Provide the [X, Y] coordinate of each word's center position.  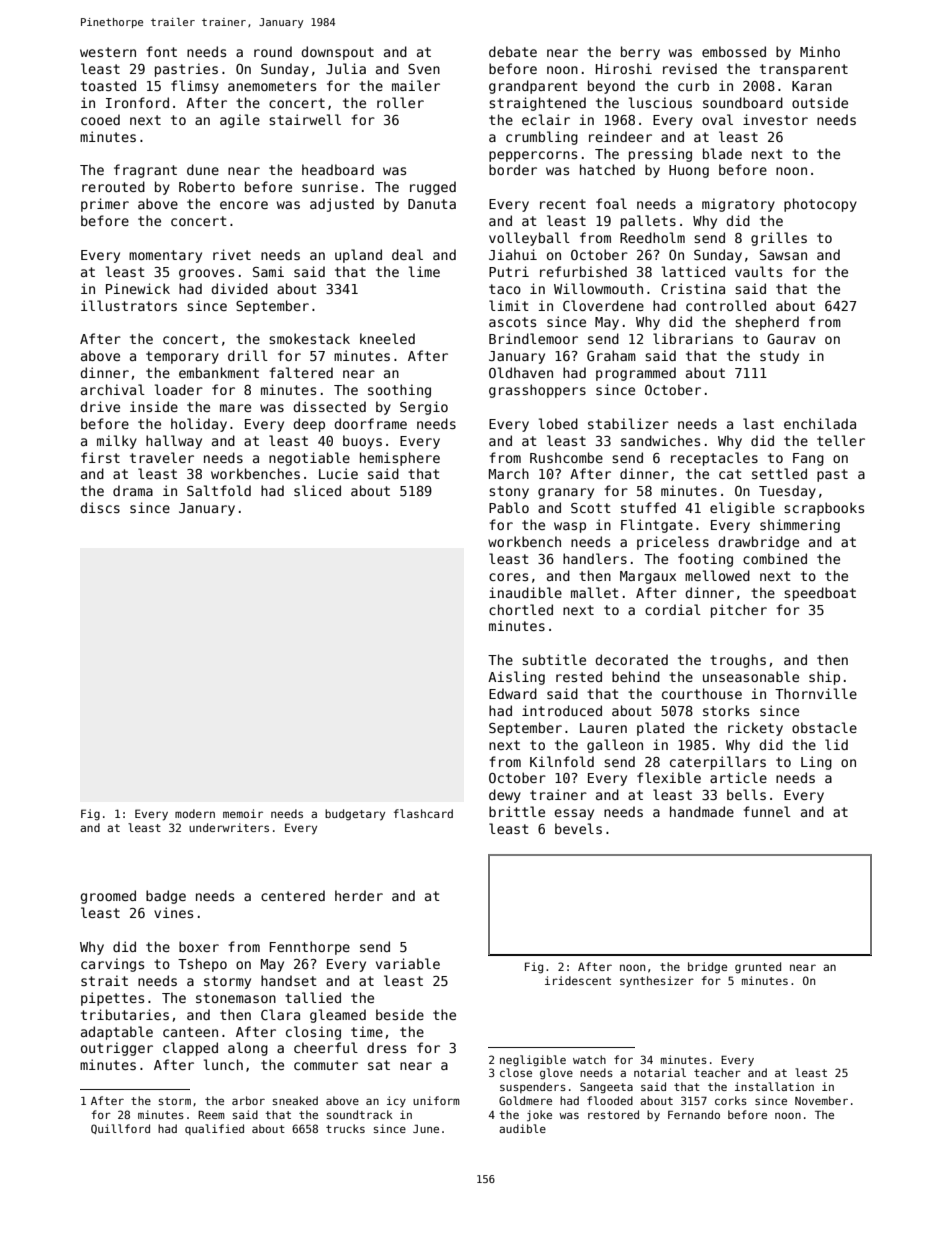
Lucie [338, 473]
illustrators [129, 305]
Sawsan [783, 255]
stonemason [236, 998]
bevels [578, 828]
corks [731, 1100]
